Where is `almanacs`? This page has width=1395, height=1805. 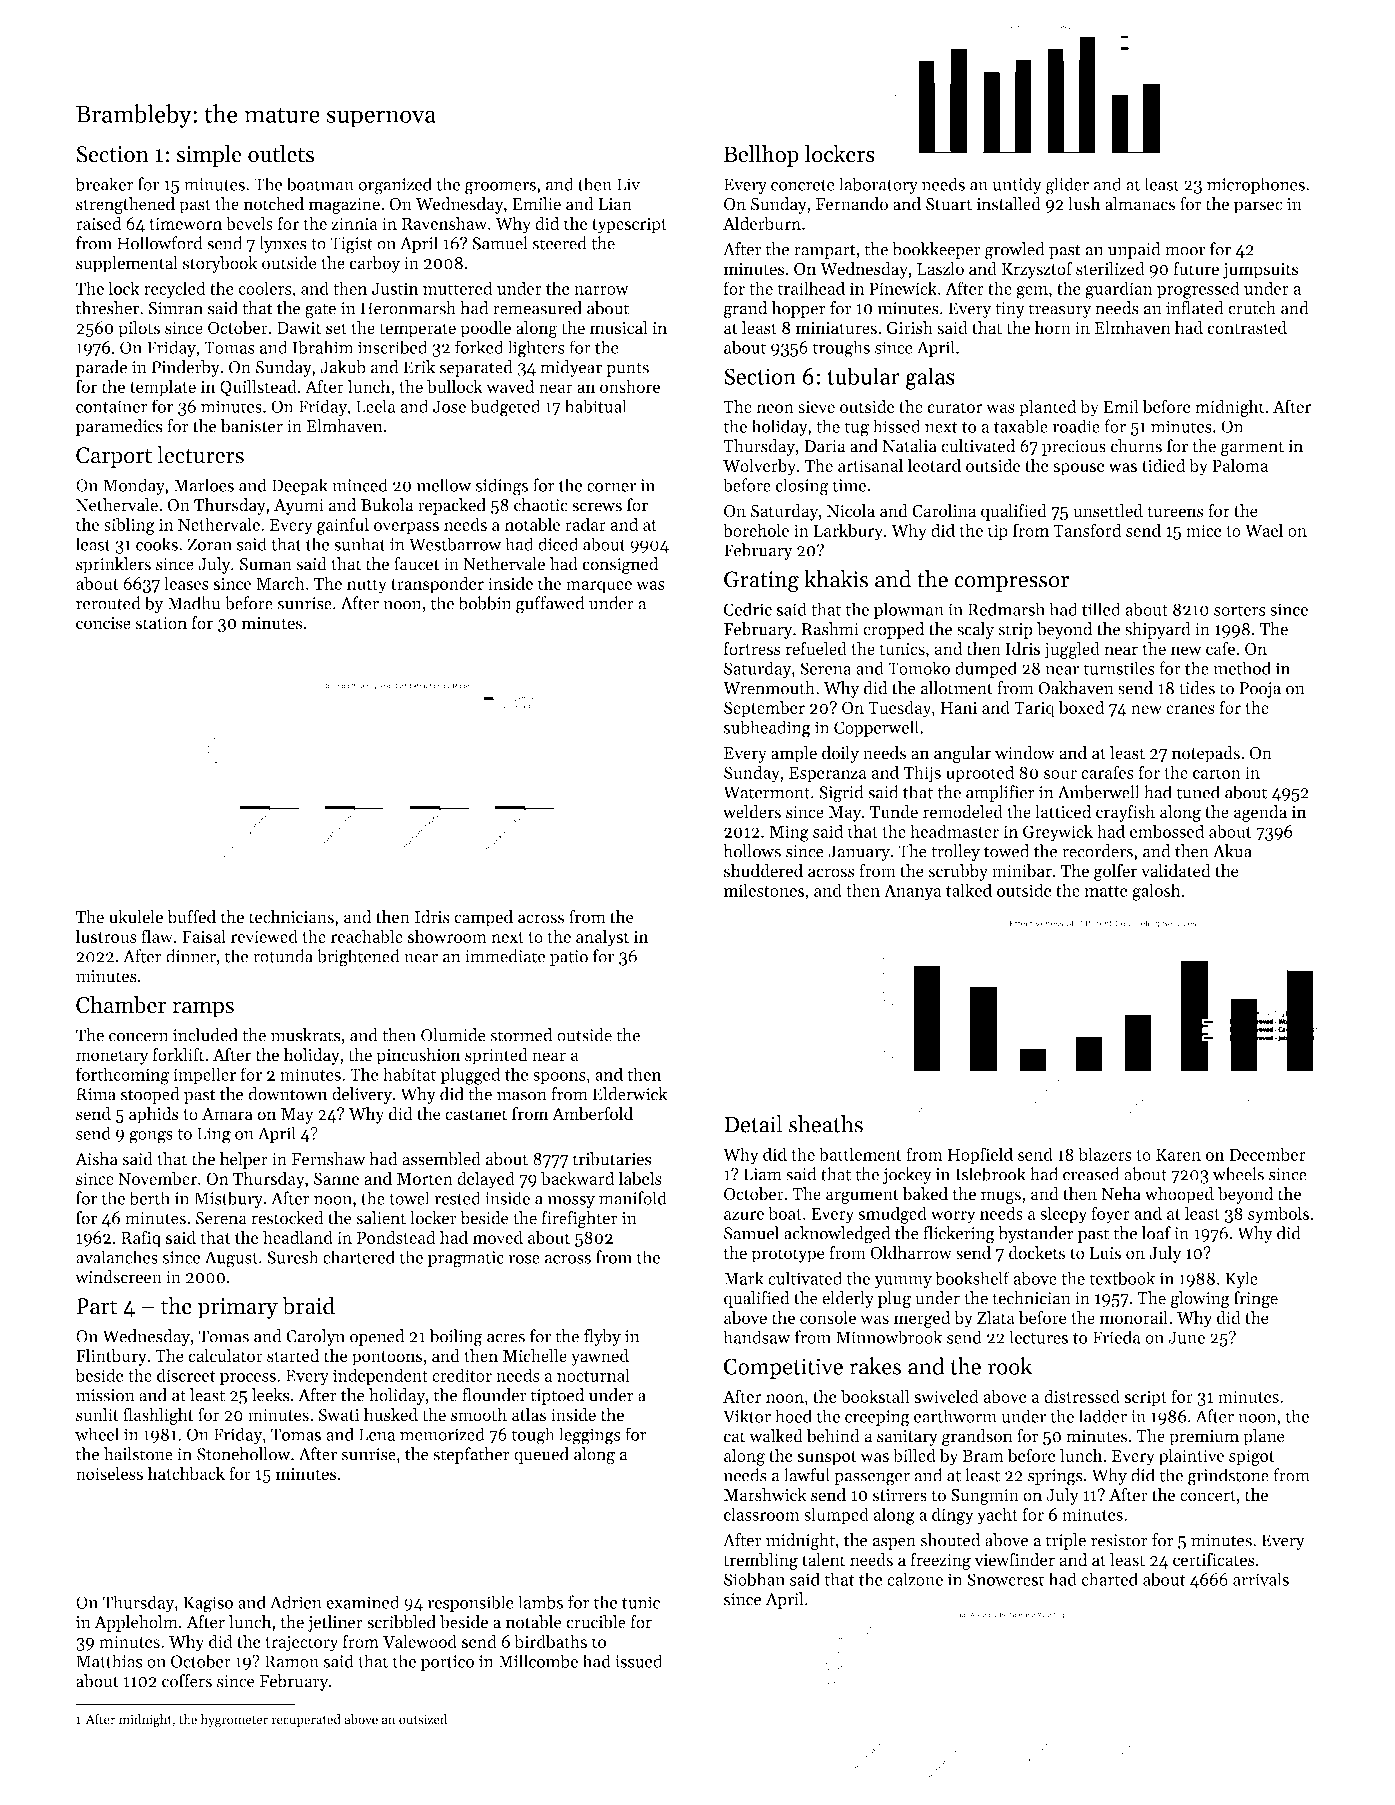 almanacs is located at coordinates (1140, 204).
